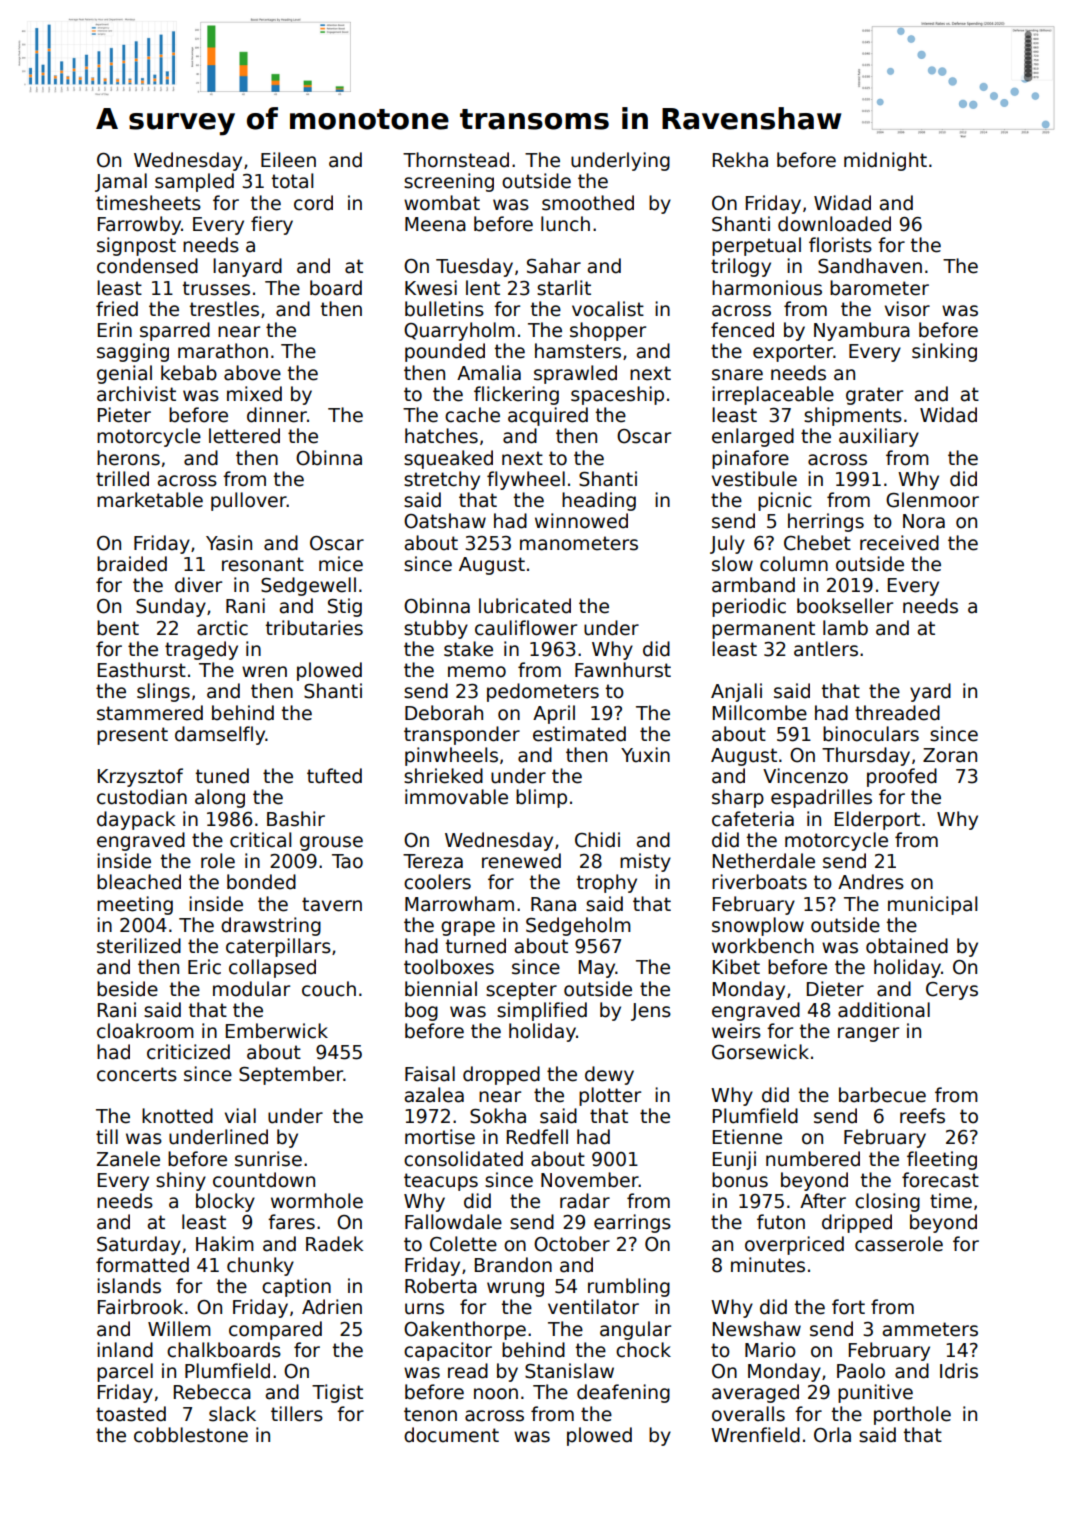 The height and width of the screenshot is (1521, 1075). Describe the element at coordinates (623, 670) in the screenshot. I see `Fawnhurst` at that location.
